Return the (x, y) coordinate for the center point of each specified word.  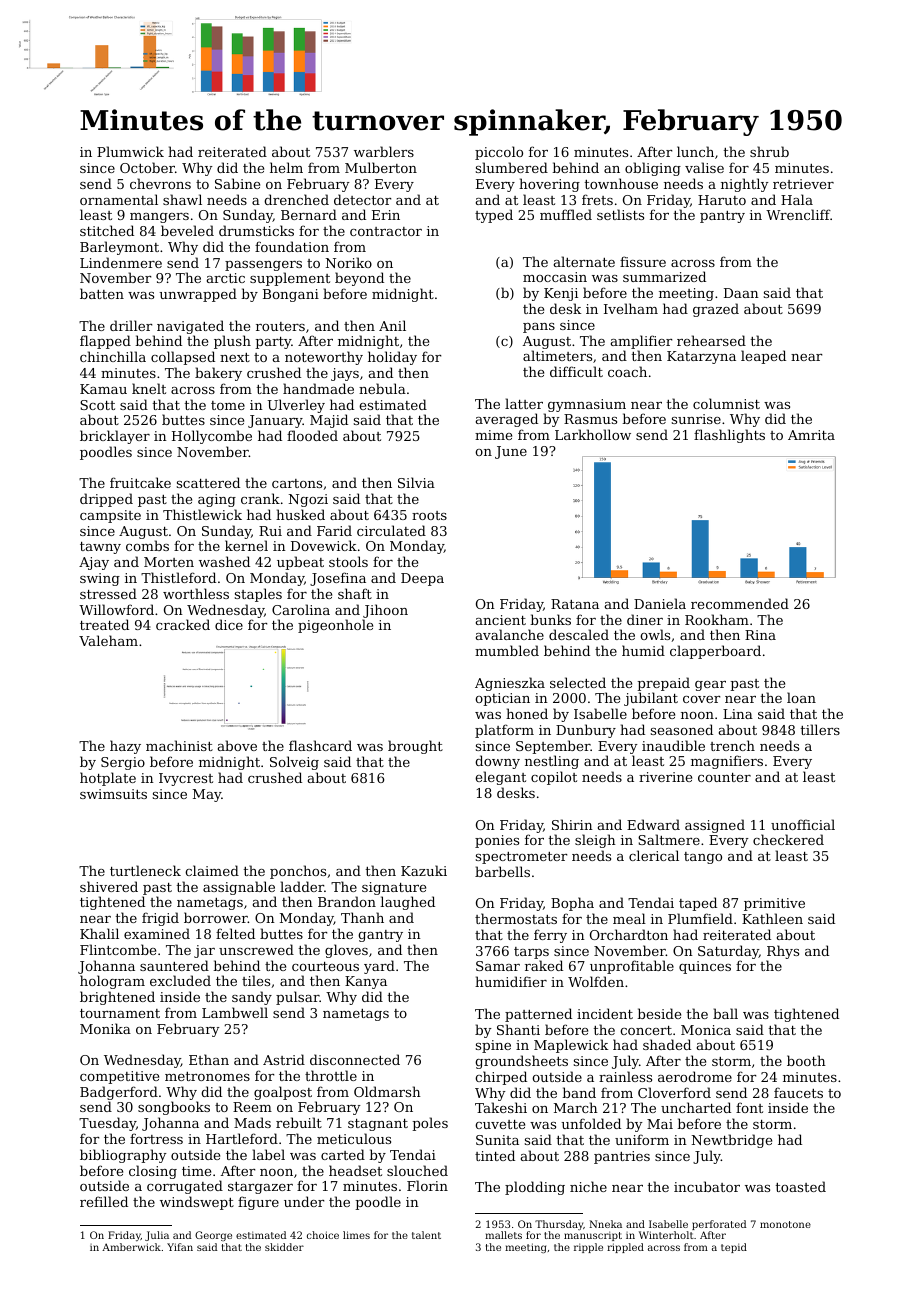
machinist (179, 745)
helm (286, 167)
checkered (788, 839)
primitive (774, 904)
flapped (105, 342)
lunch (695, 151)
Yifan (180, 1247)
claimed (212, 870)
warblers (384, 151)
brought (415, 747)
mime (493, 435)
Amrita (811, 435)
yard (379, 967)
